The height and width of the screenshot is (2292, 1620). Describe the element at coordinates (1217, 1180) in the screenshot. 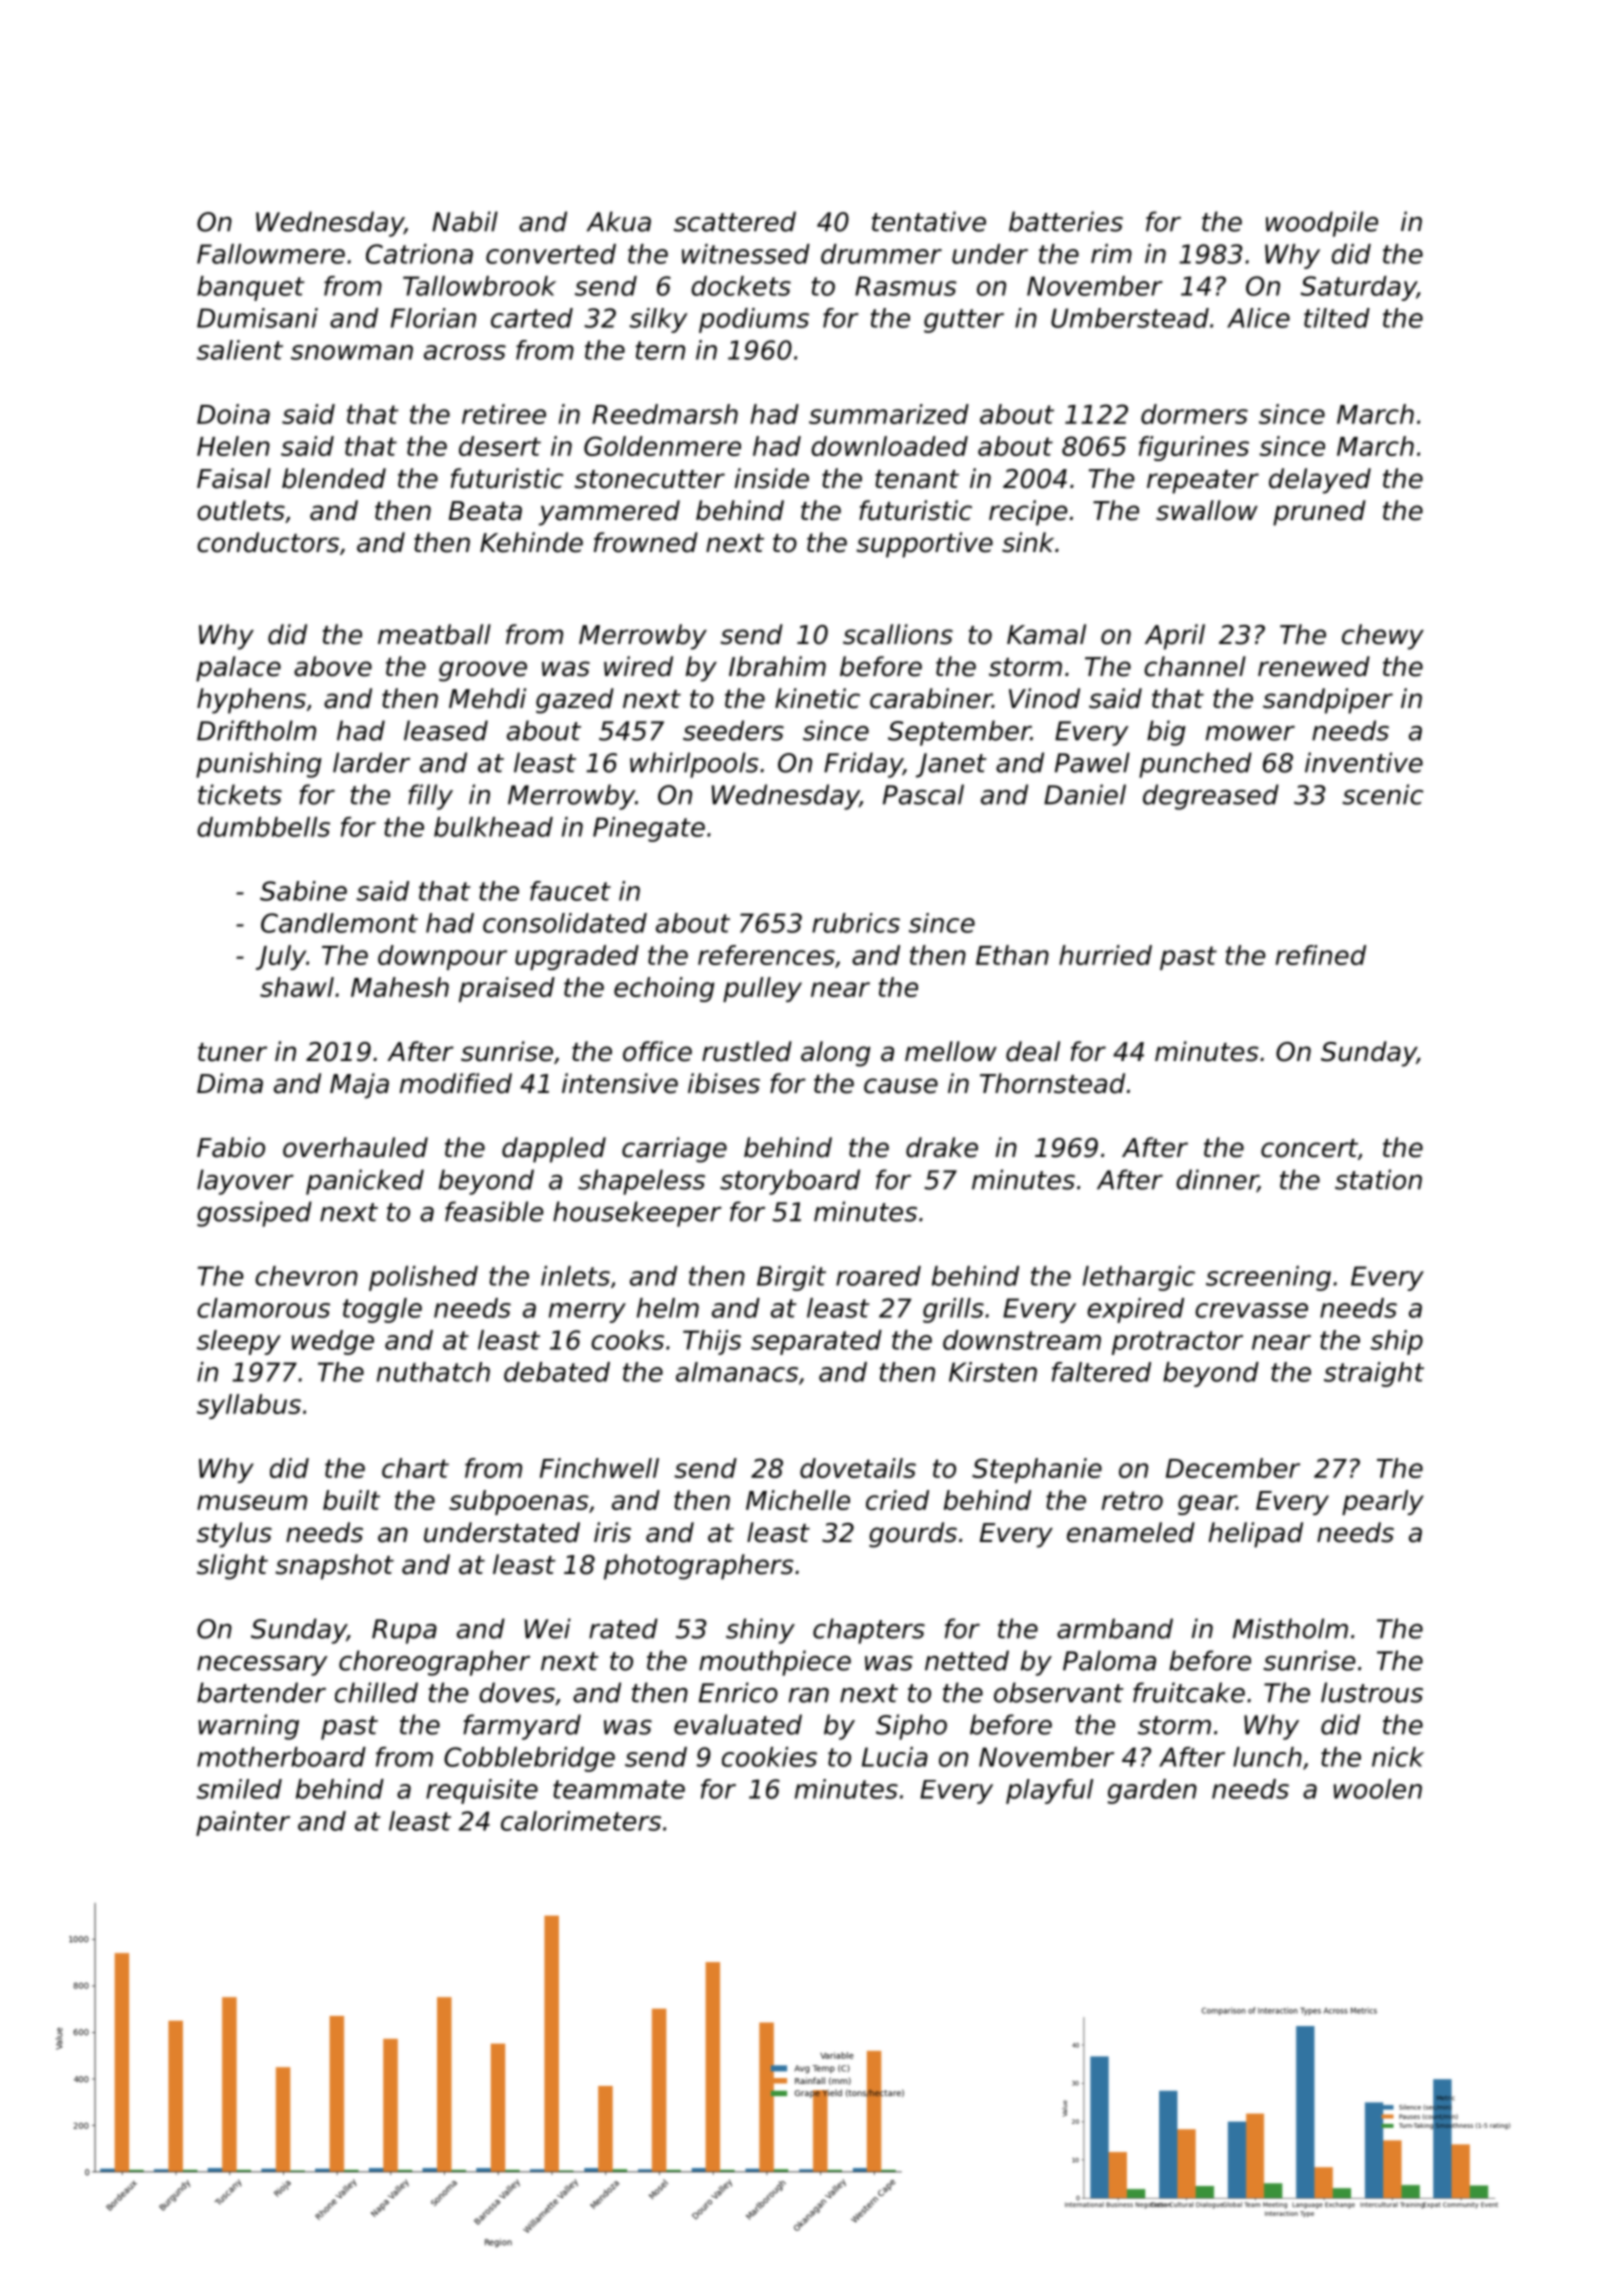

I see `dinner` at that location.
